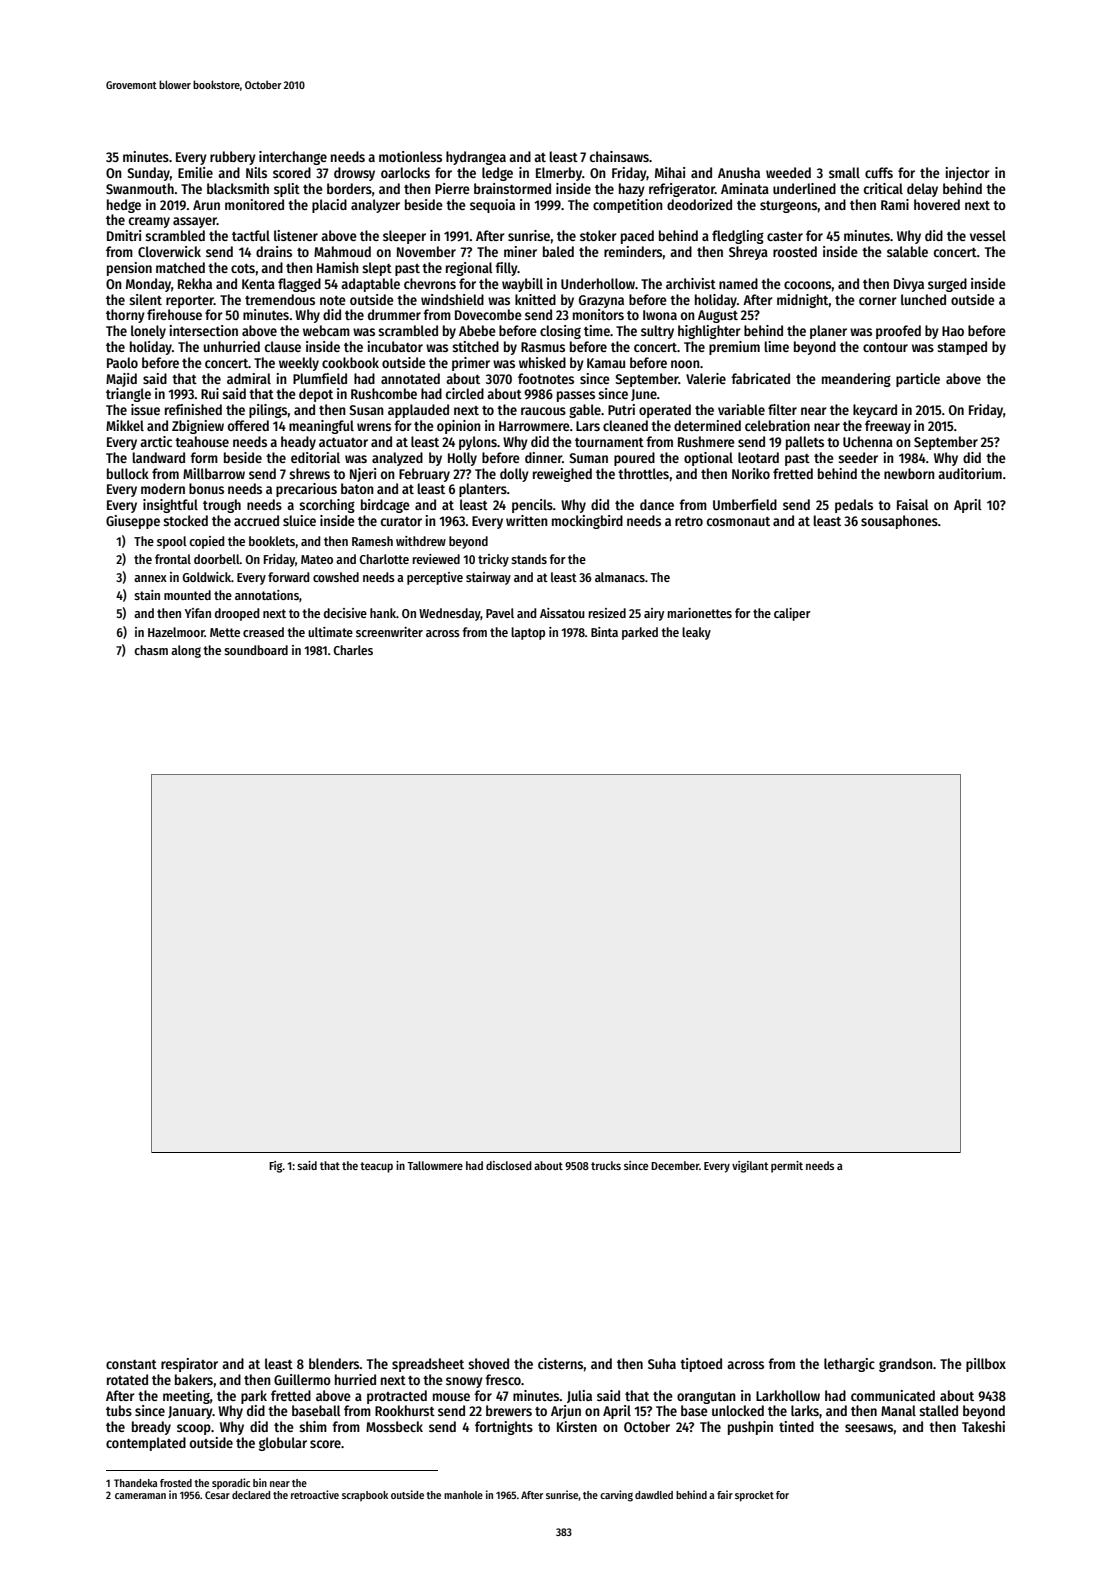  What do you see at coordinates (509, 1165) in the screenshot?
I see `disclosed` at bounding box center [509, 1165].
